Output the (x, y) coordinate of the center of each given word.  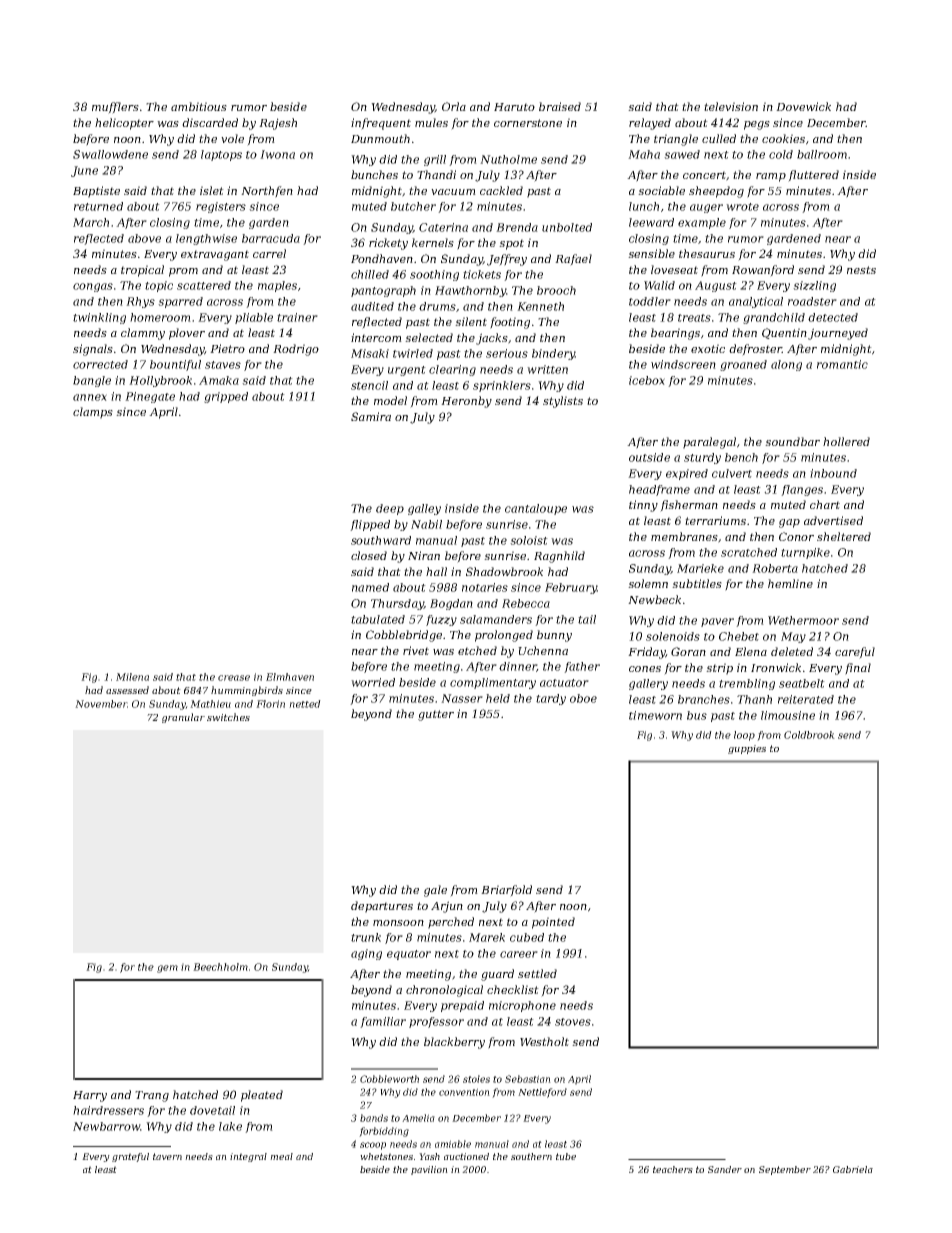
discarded (210, 122)
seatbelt (802, 683)
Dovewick (803, 106)
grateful (130, 1157)
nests (861, 270)
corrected (100, 364)
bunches (374, 174)
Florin (270, 704)
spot (511, 244)
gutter (436, 715)
